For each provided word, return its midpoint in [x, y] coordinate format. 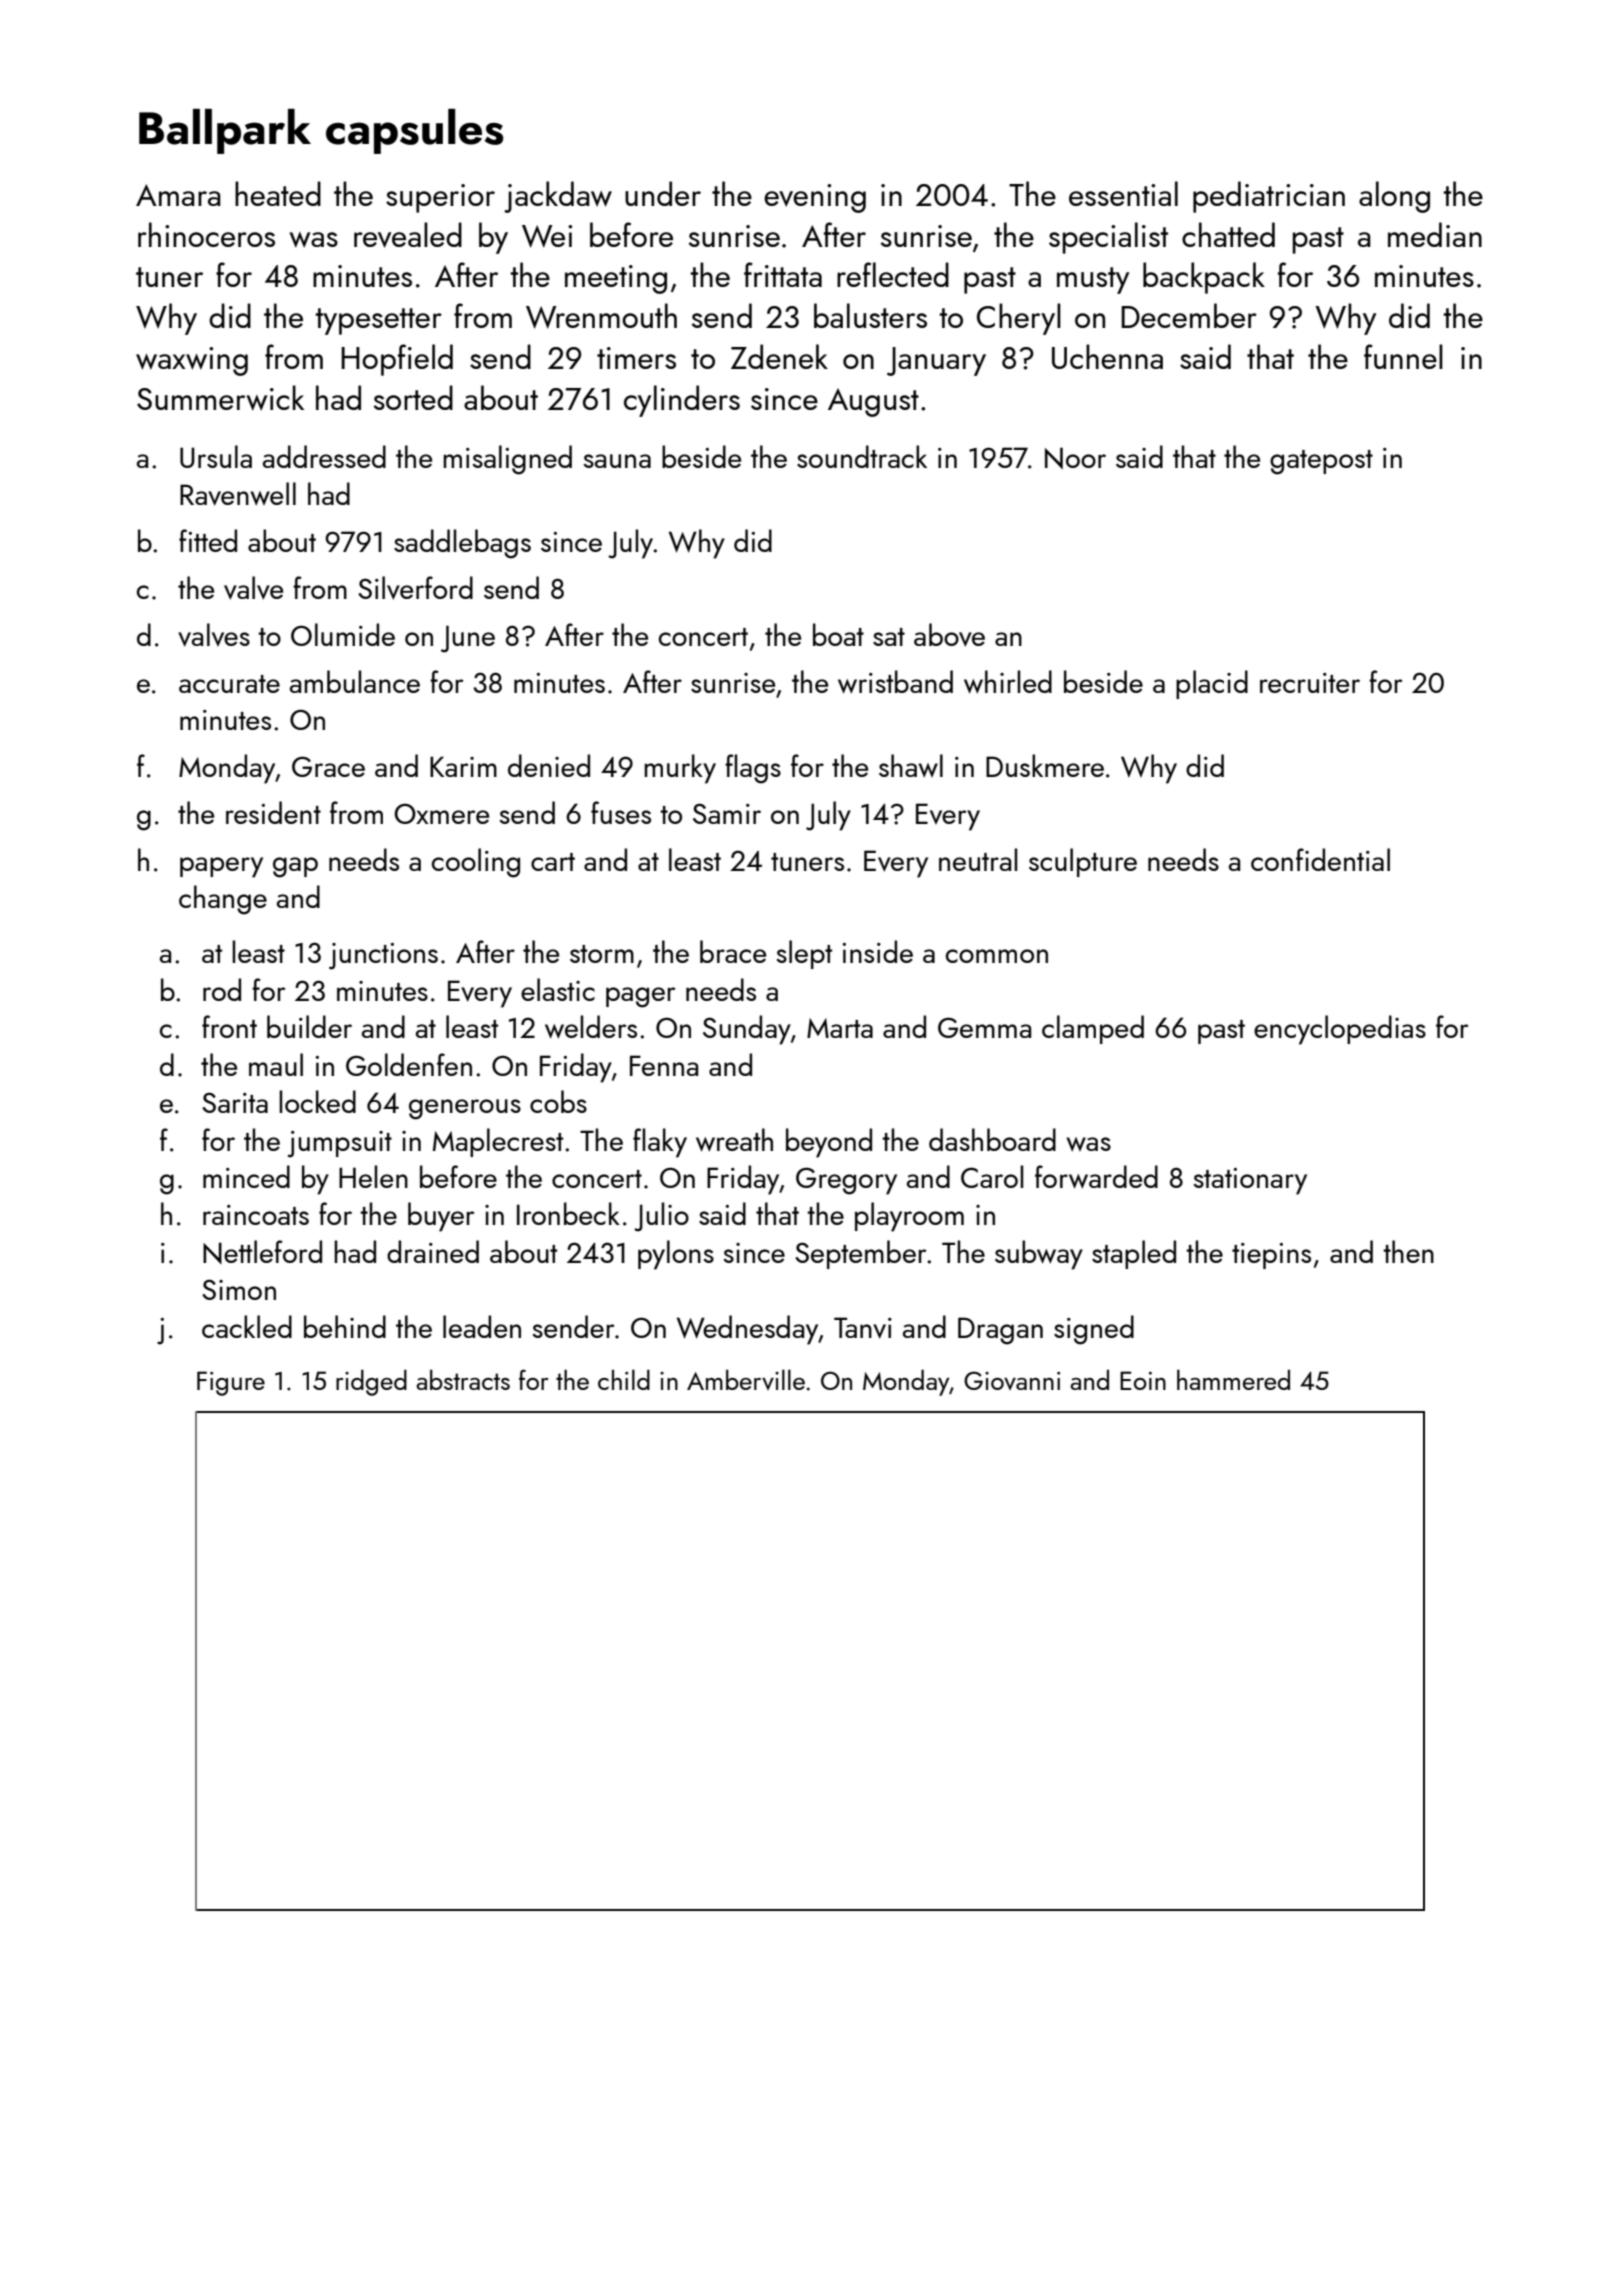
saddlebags [462, 544]
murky [680, 769]
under [663, 193]
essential [1123, 193]
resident [273, 812]
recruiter [1310, 683]
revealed [408, 235]
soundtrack [862, 456]
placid [1212, 684]
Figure [231, 1383]
